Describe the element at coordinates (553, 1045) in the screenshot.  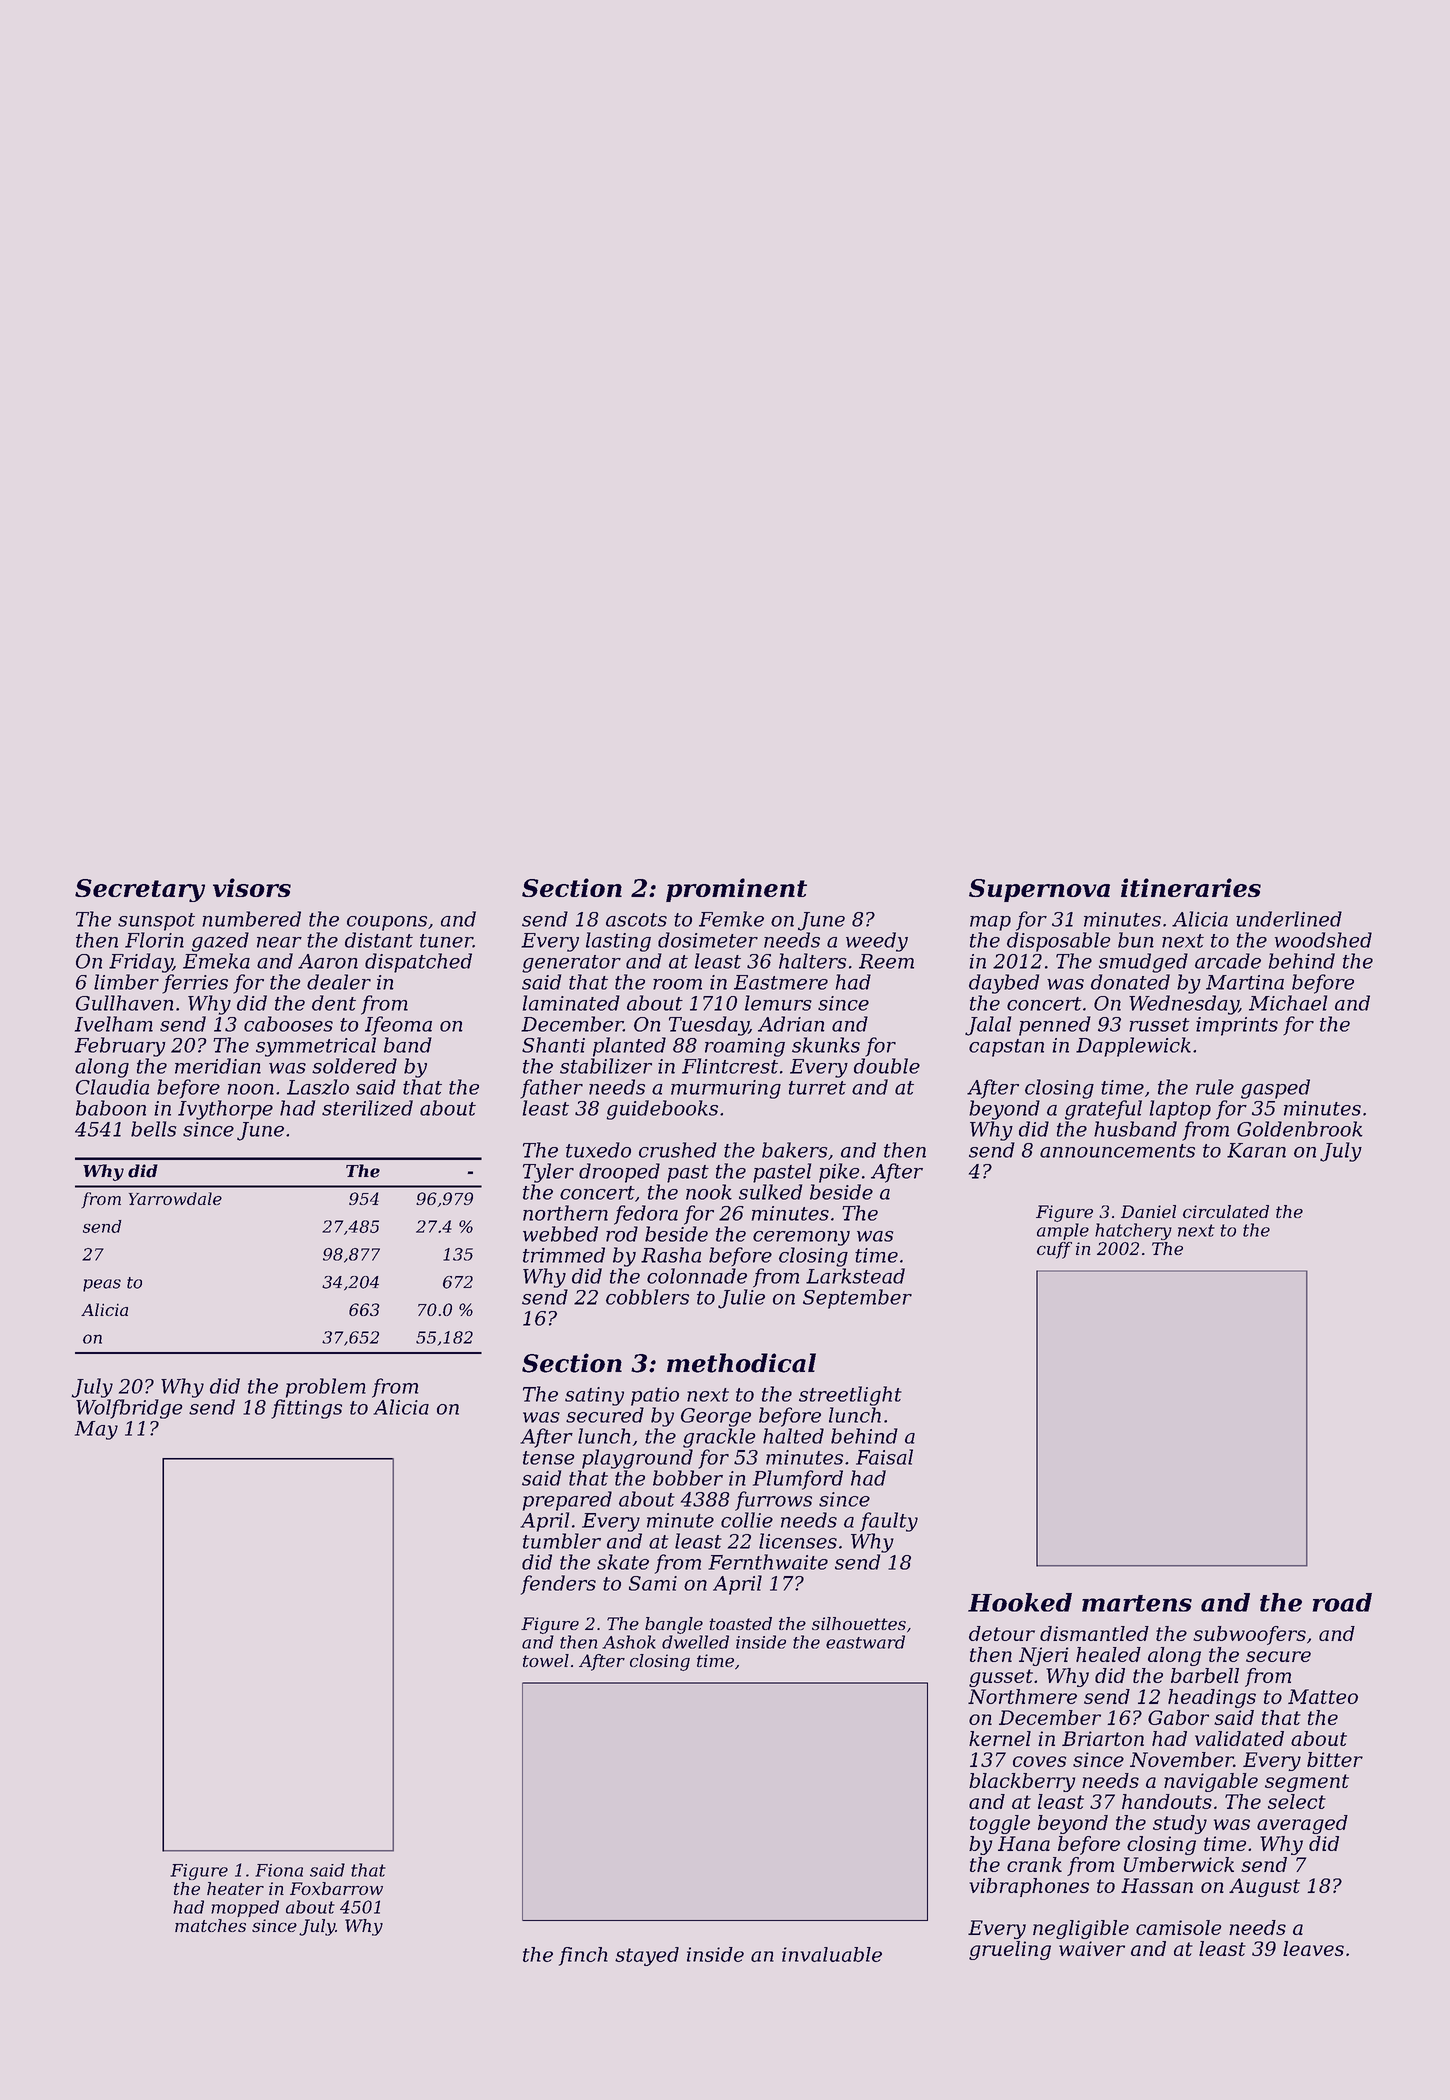
I see `Shanti` at that location.
